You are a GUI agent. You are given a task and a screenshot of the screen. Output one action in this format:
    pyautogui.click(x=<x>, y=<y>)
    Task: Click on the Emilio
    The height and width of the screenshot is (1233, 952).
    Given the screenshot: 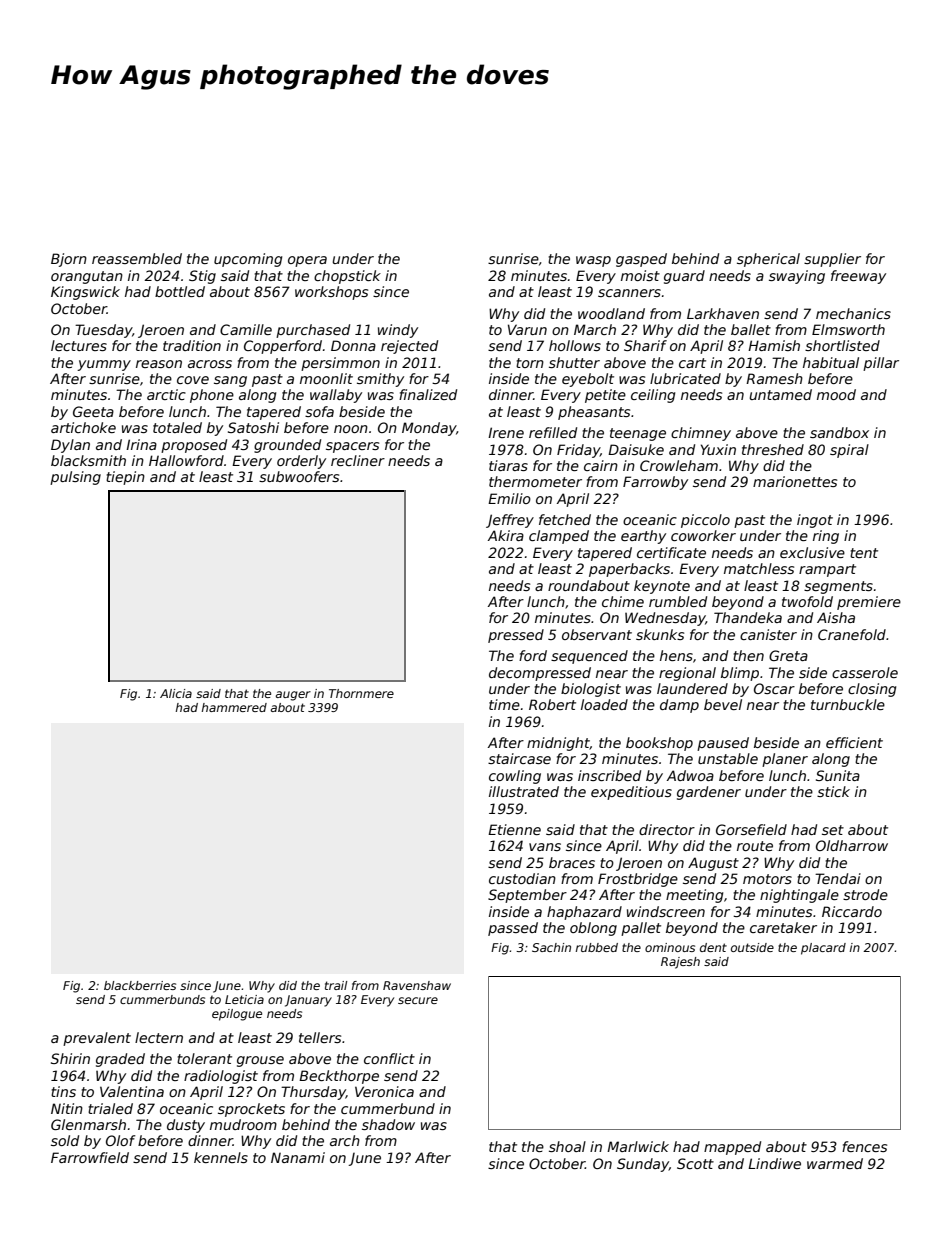 What is the action you would take?
    pyautogui.click(x=509, y=498)
